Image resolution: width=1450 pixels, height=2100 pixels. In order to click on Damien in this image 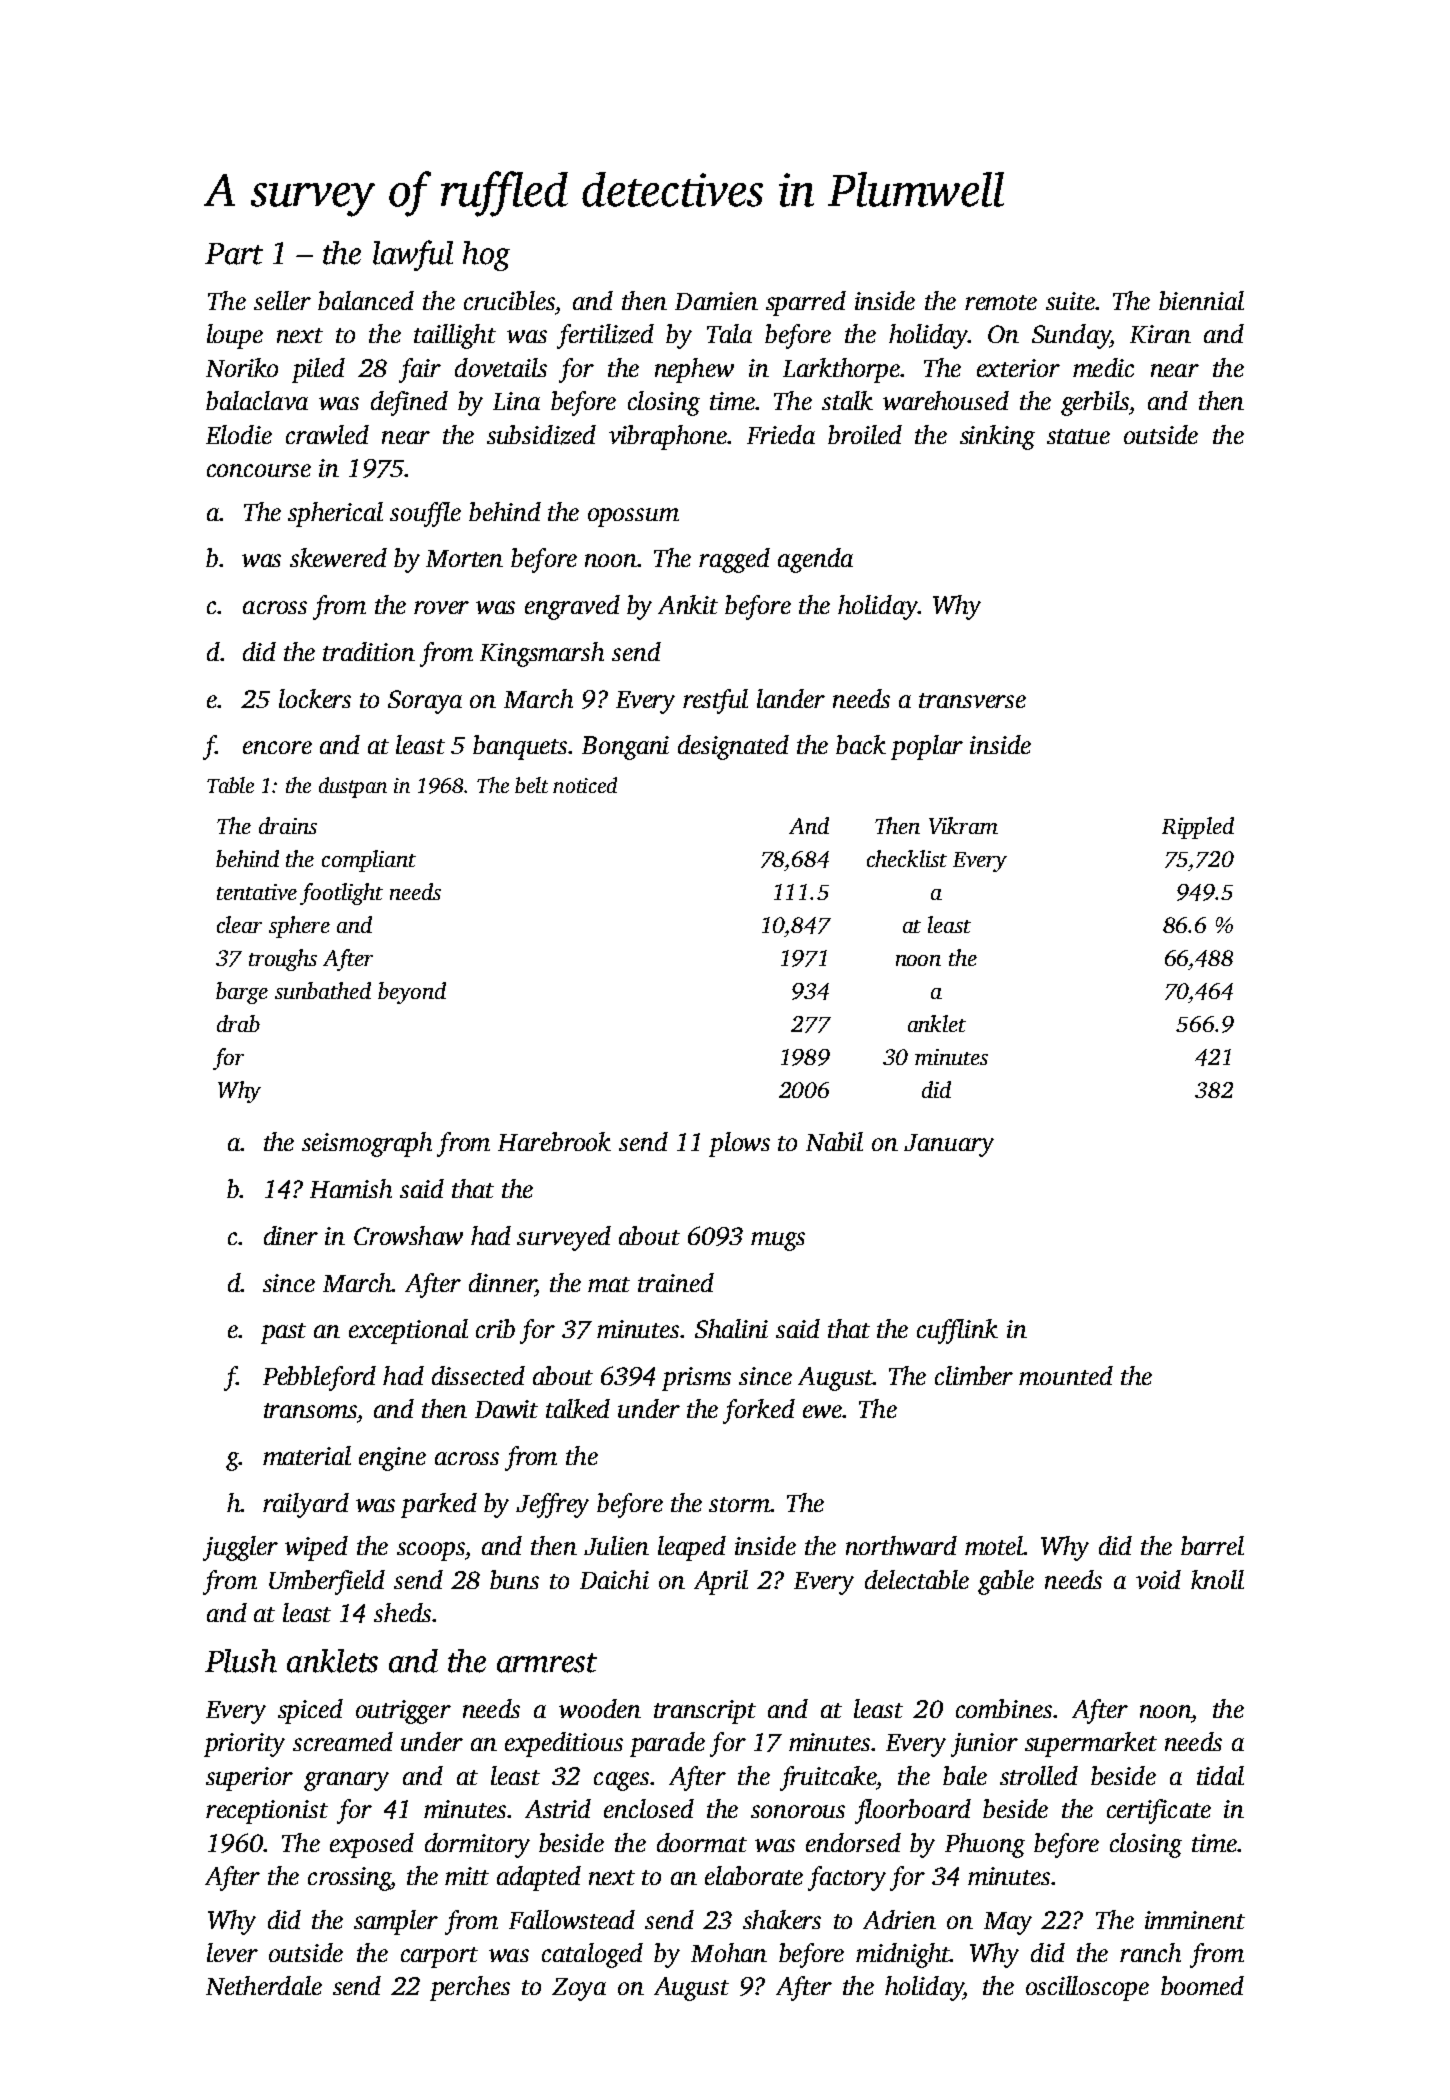, I will do `click(716, 301)`.
